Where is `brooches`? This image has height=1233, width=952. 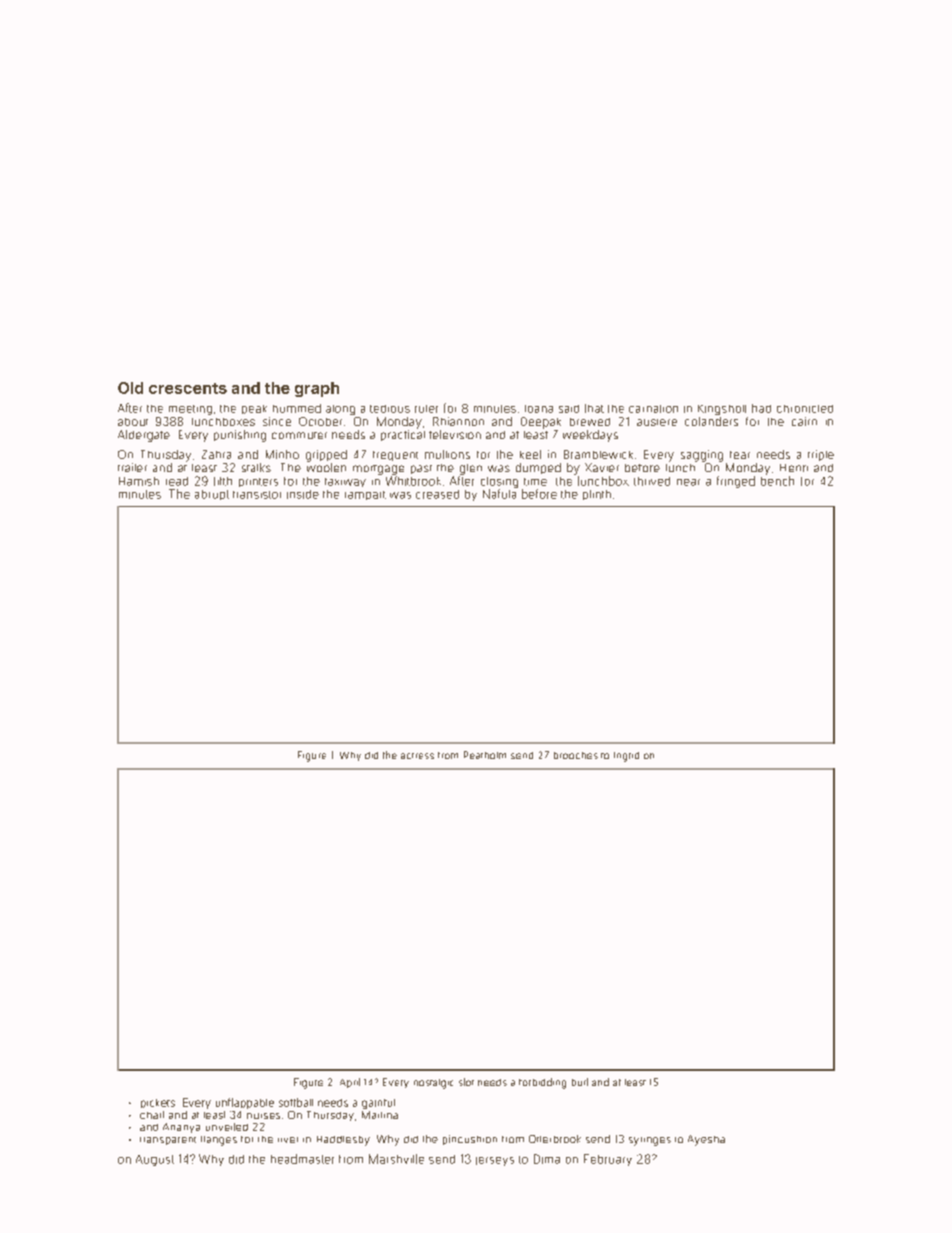
brooches is located at coordinates (576, 755).
